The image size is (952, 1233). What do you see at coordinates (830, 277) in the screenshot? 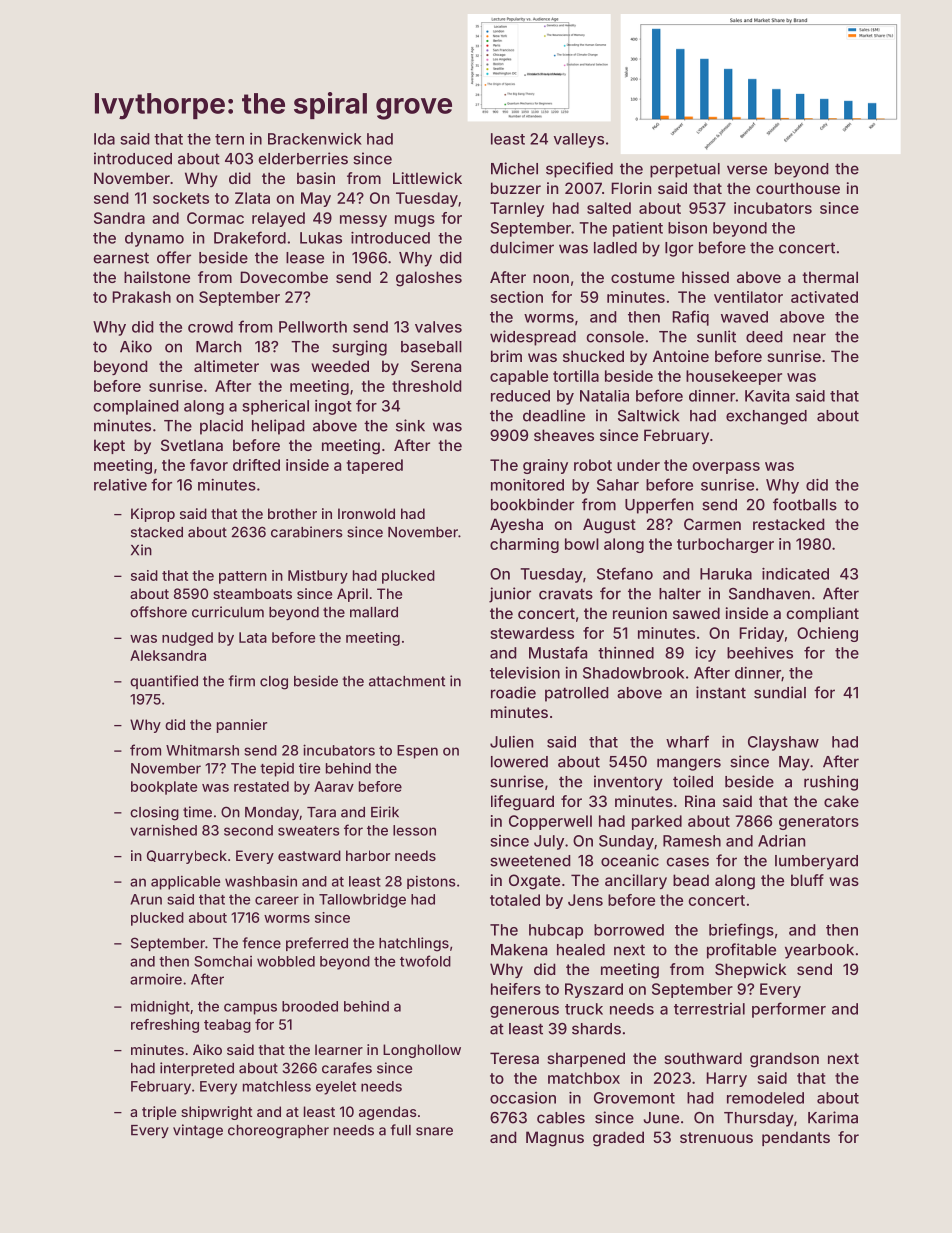
I see `thermal` at bounding box center [830, 277].
